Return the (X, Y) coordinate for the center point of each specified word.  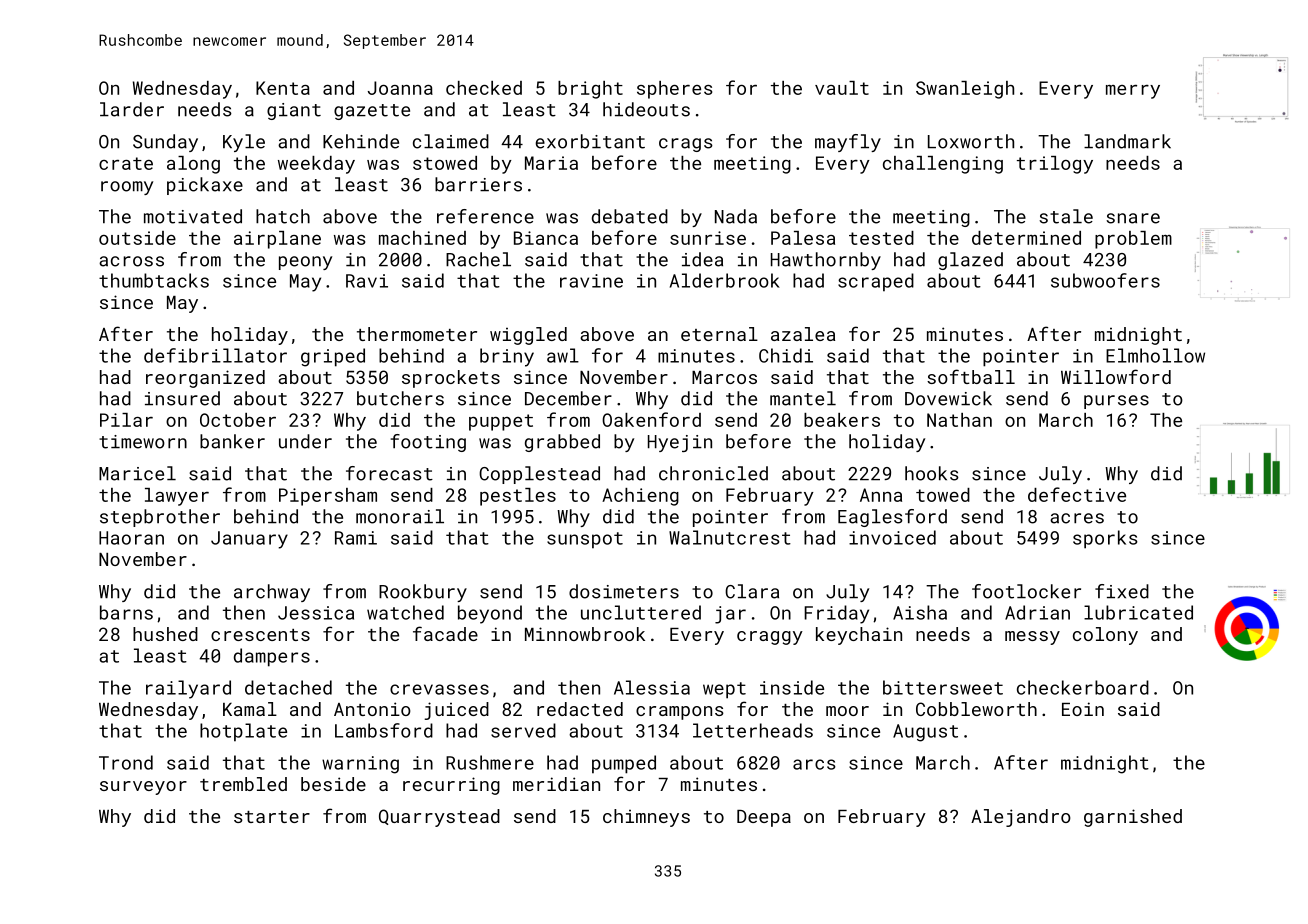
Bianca (546, 238)
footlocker (1026, 591)
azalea (803, 334)
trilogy (1055, 165)
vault (842, 88)
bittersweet (943, 687)
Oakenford (651, 419)
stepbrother (160, 518)
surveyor (143, 788)
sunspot (585, 540)
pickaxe (205, 186)
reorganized (205, 379)
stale (1066, 216)
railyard (188, 689)
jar (730, 615)
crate (126, 163)
